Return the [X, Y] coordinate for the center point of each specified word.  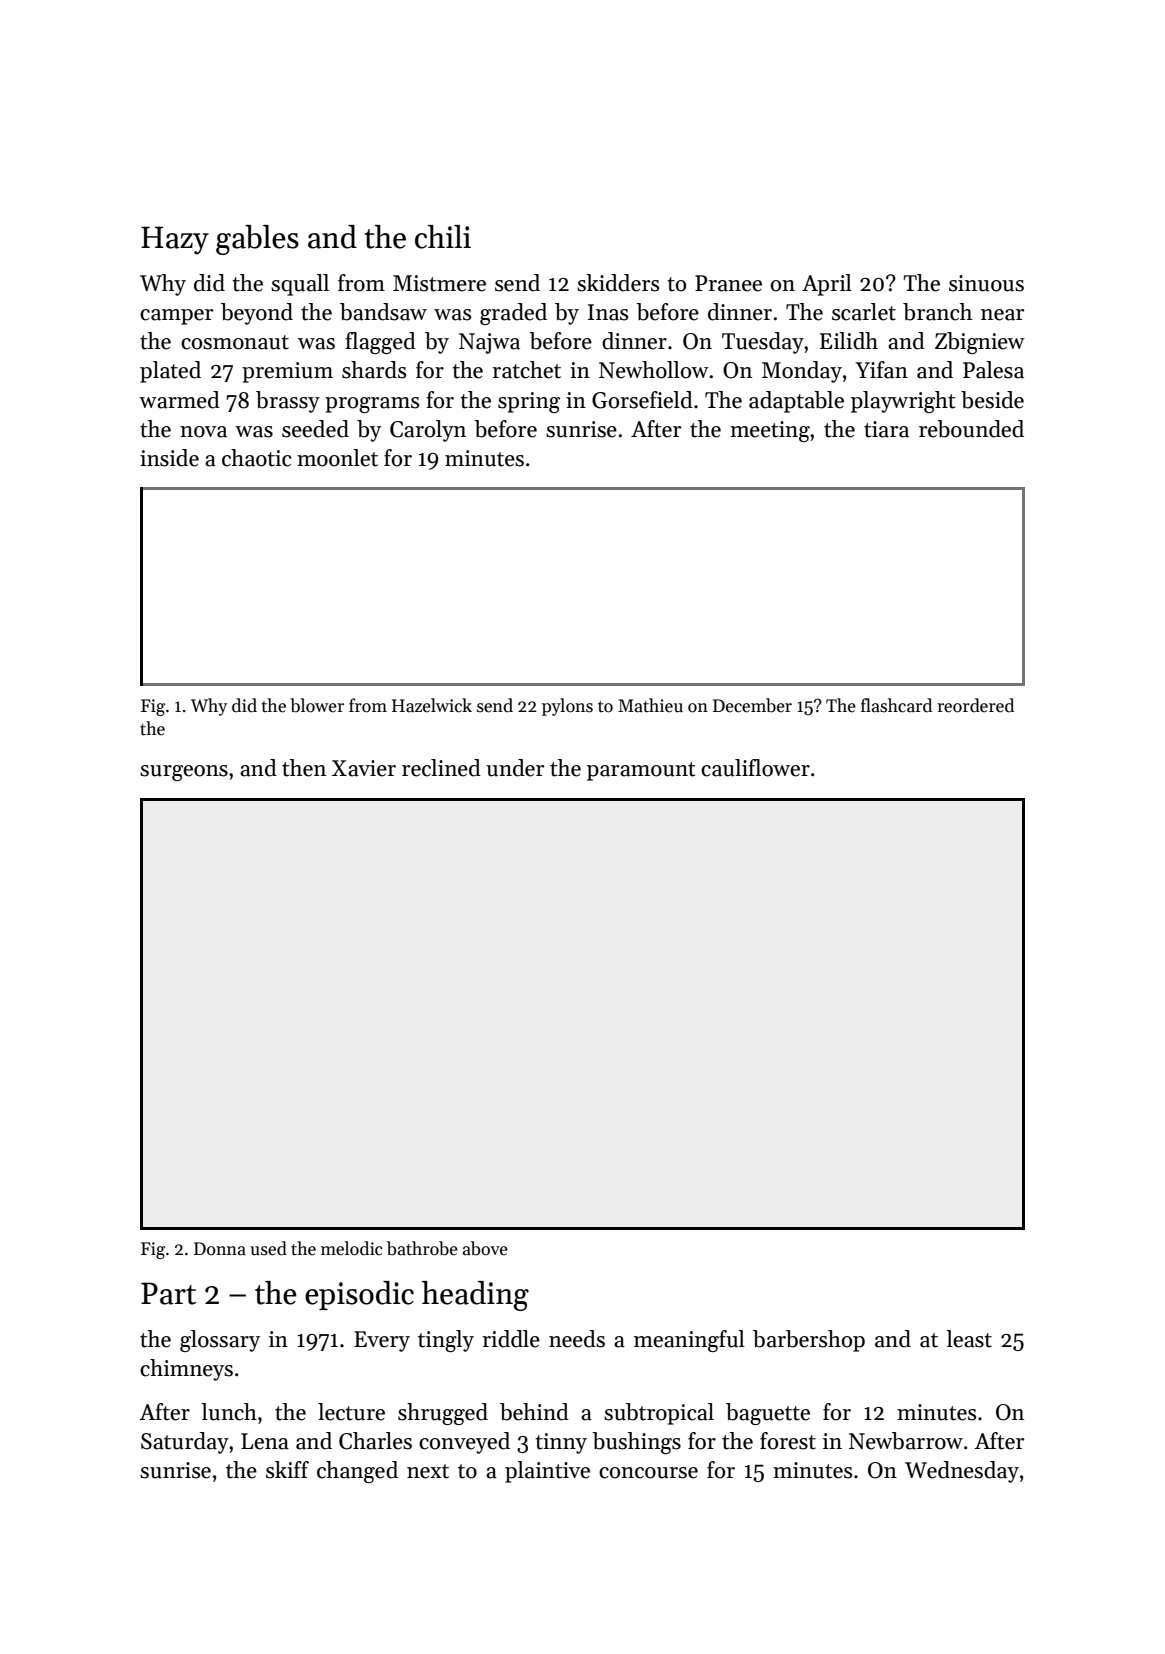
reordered [975, 705]
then [304, 768]
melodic [352, 1248]
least [969, 1339]
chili [443, 237]
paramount [641, 771]
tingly [446, 1341]
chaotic [256, 458]
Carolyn [428, 431]
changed [357, 1472]
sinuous [986, 283]
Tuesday [763, 343]
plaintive [547, 1472]
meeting [770, 431]
